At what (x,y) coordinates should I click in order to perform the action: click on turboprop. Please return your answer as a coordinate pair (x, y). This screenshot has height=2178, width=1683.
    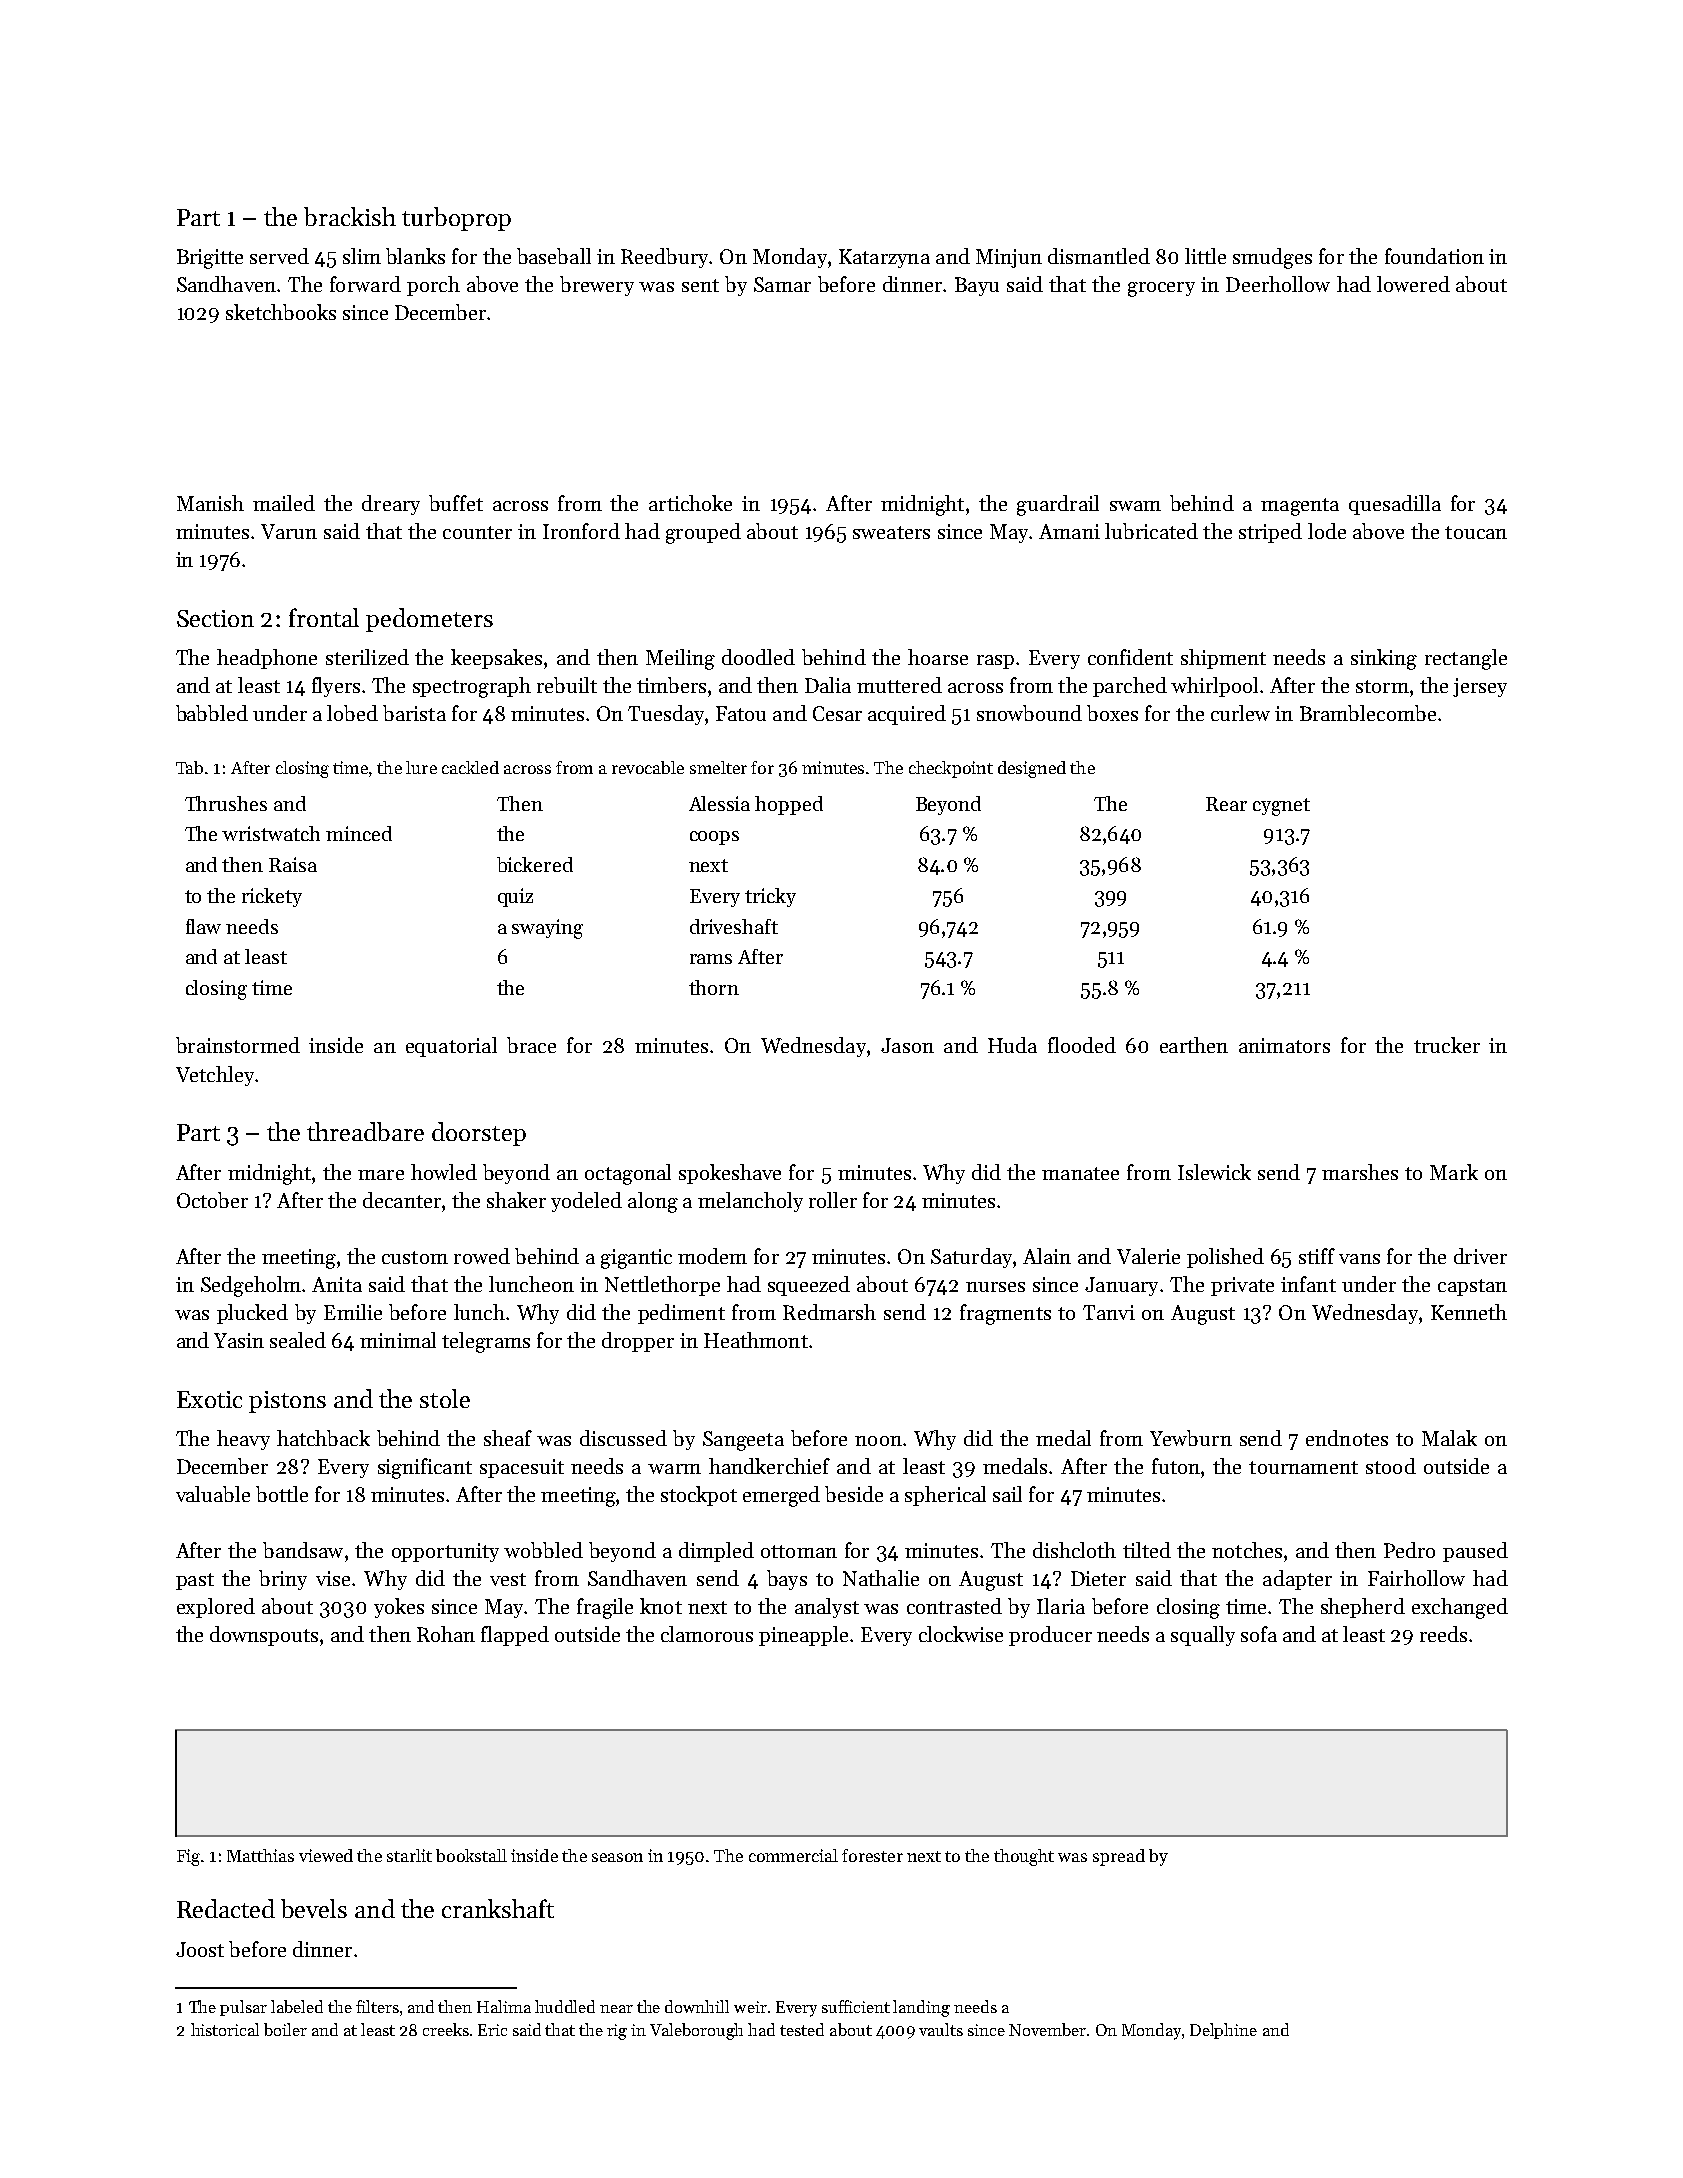
    Looking at the image, I should click on (456, 219).
